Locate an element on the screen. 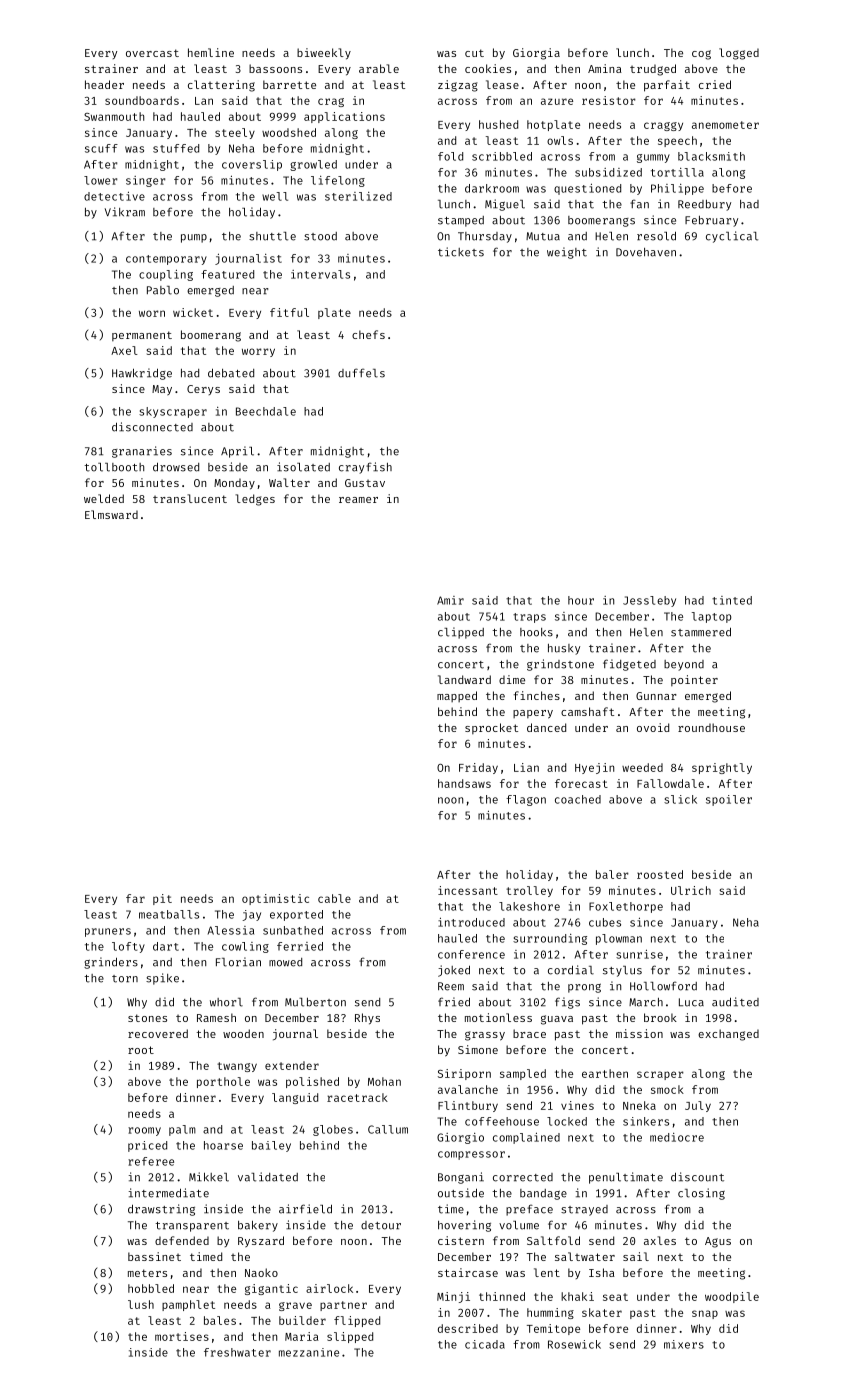  fitful is located at coordinates (289, 312).
